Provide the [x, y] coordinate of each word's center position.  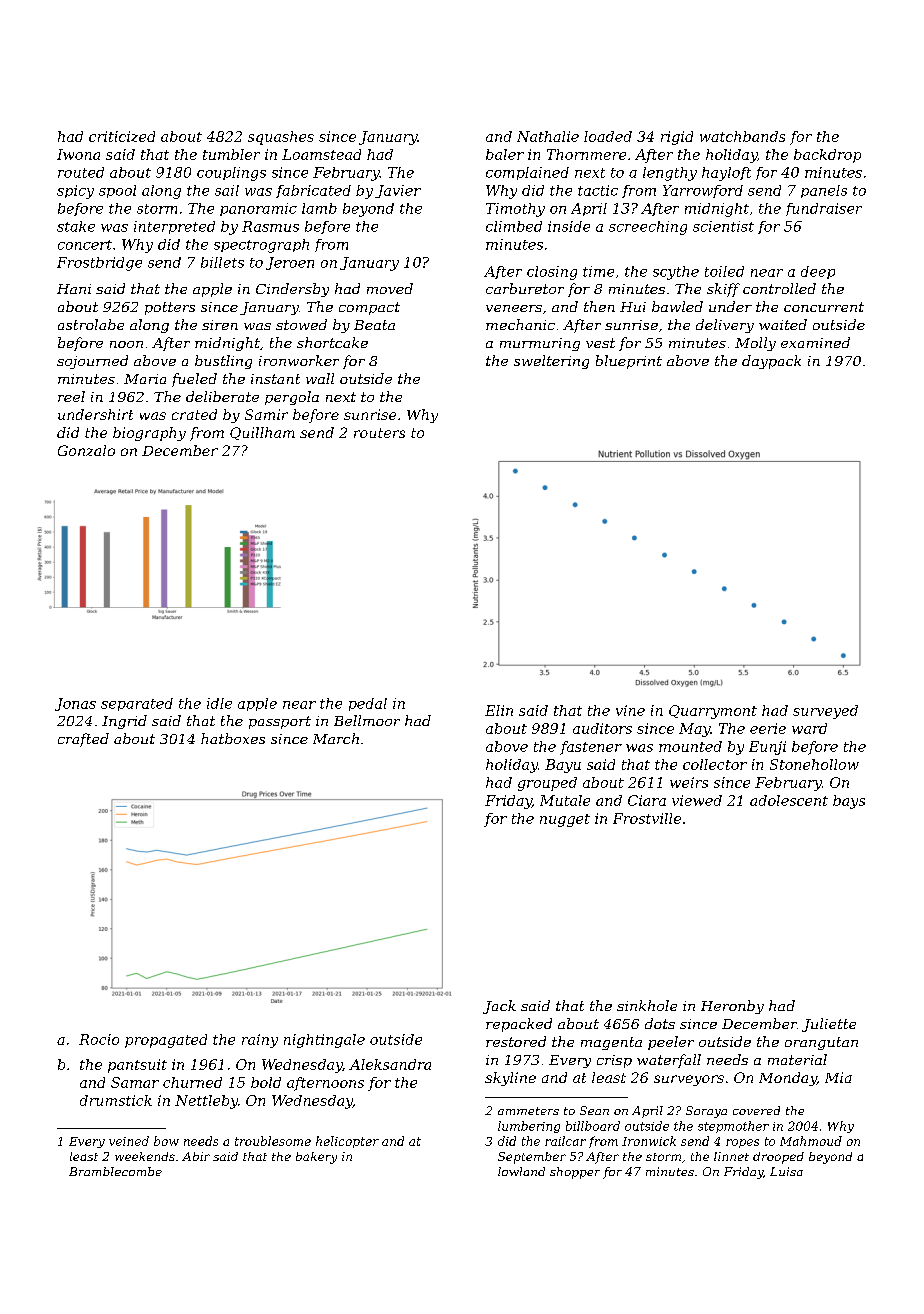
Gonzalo [86, 450]
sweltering [551, 362]
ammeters [528, 1111]
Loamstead [321, 154]
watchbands [742, 136]
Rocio [99, 1039]
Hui [633, 307]
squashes [281, 138]
